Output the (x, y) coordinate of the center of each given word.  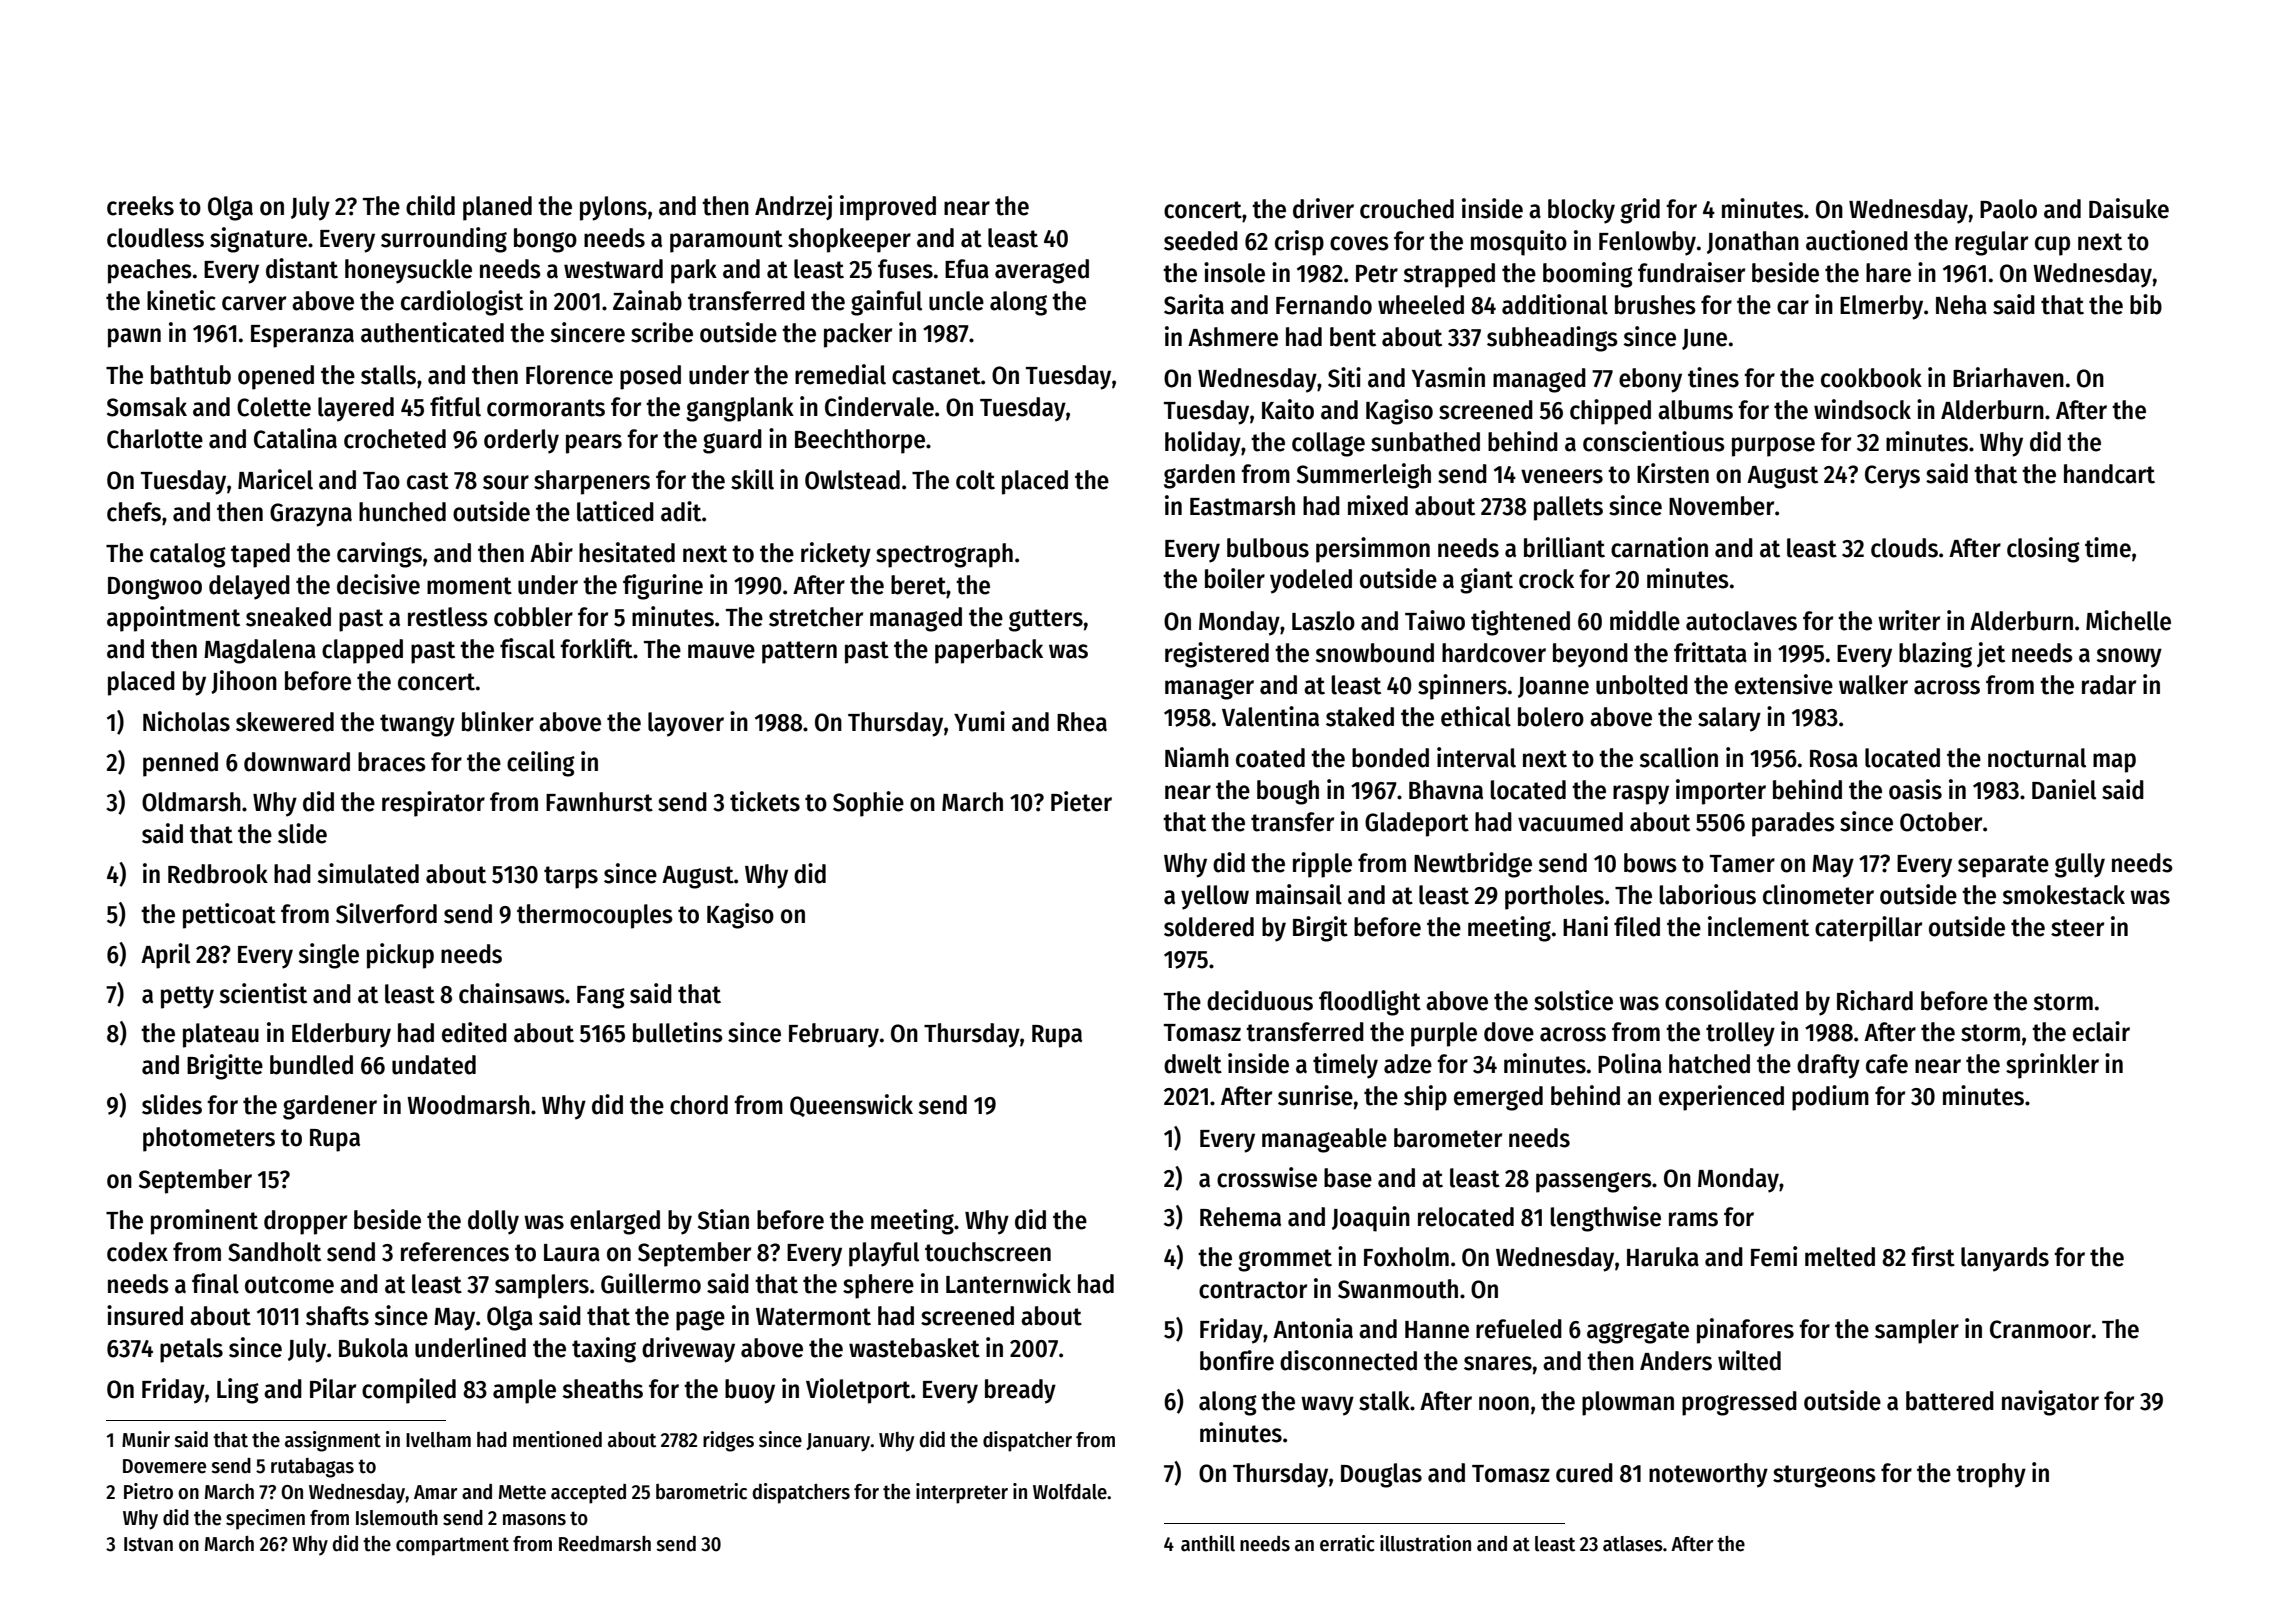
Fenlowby (1647, 243)
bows (1650, 863)
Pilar (333, 1388)
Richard (1875, 1000)
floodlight (1370, 1003)
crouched (1407, 209)
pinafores (1745, 1331)
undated (434, 1065)
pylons (613, 208)
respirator (433, 804)
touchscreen (988, 1252)
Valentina (1270, 716)
